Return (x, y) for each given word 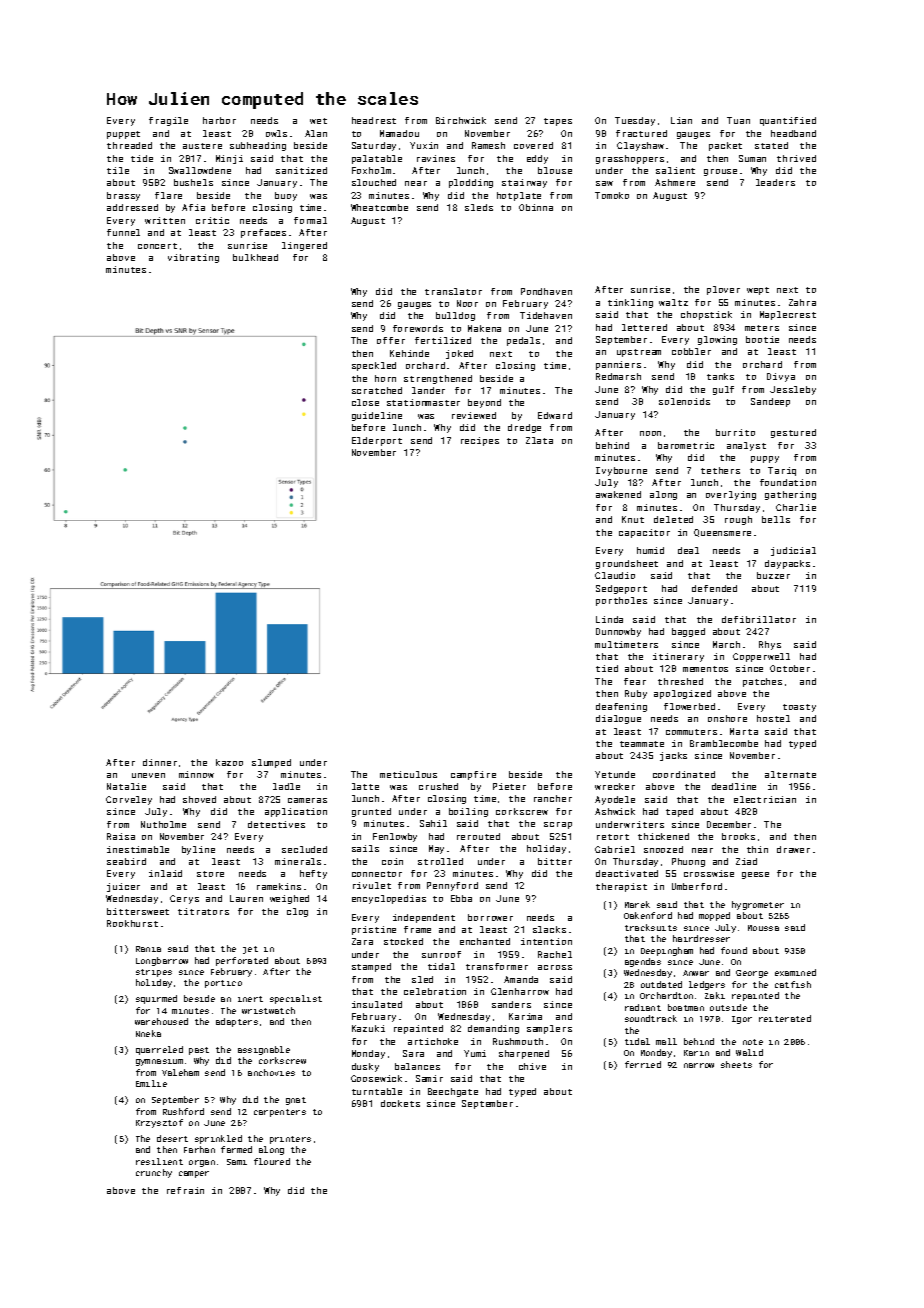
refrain (185, 1190)
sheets (736, 1064)
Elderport (377, 441)
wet (318, 121)
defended (714, 588)
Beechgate (453, 1092)
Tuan (738, 120)
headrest (374, 120)
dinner (160, 762)
